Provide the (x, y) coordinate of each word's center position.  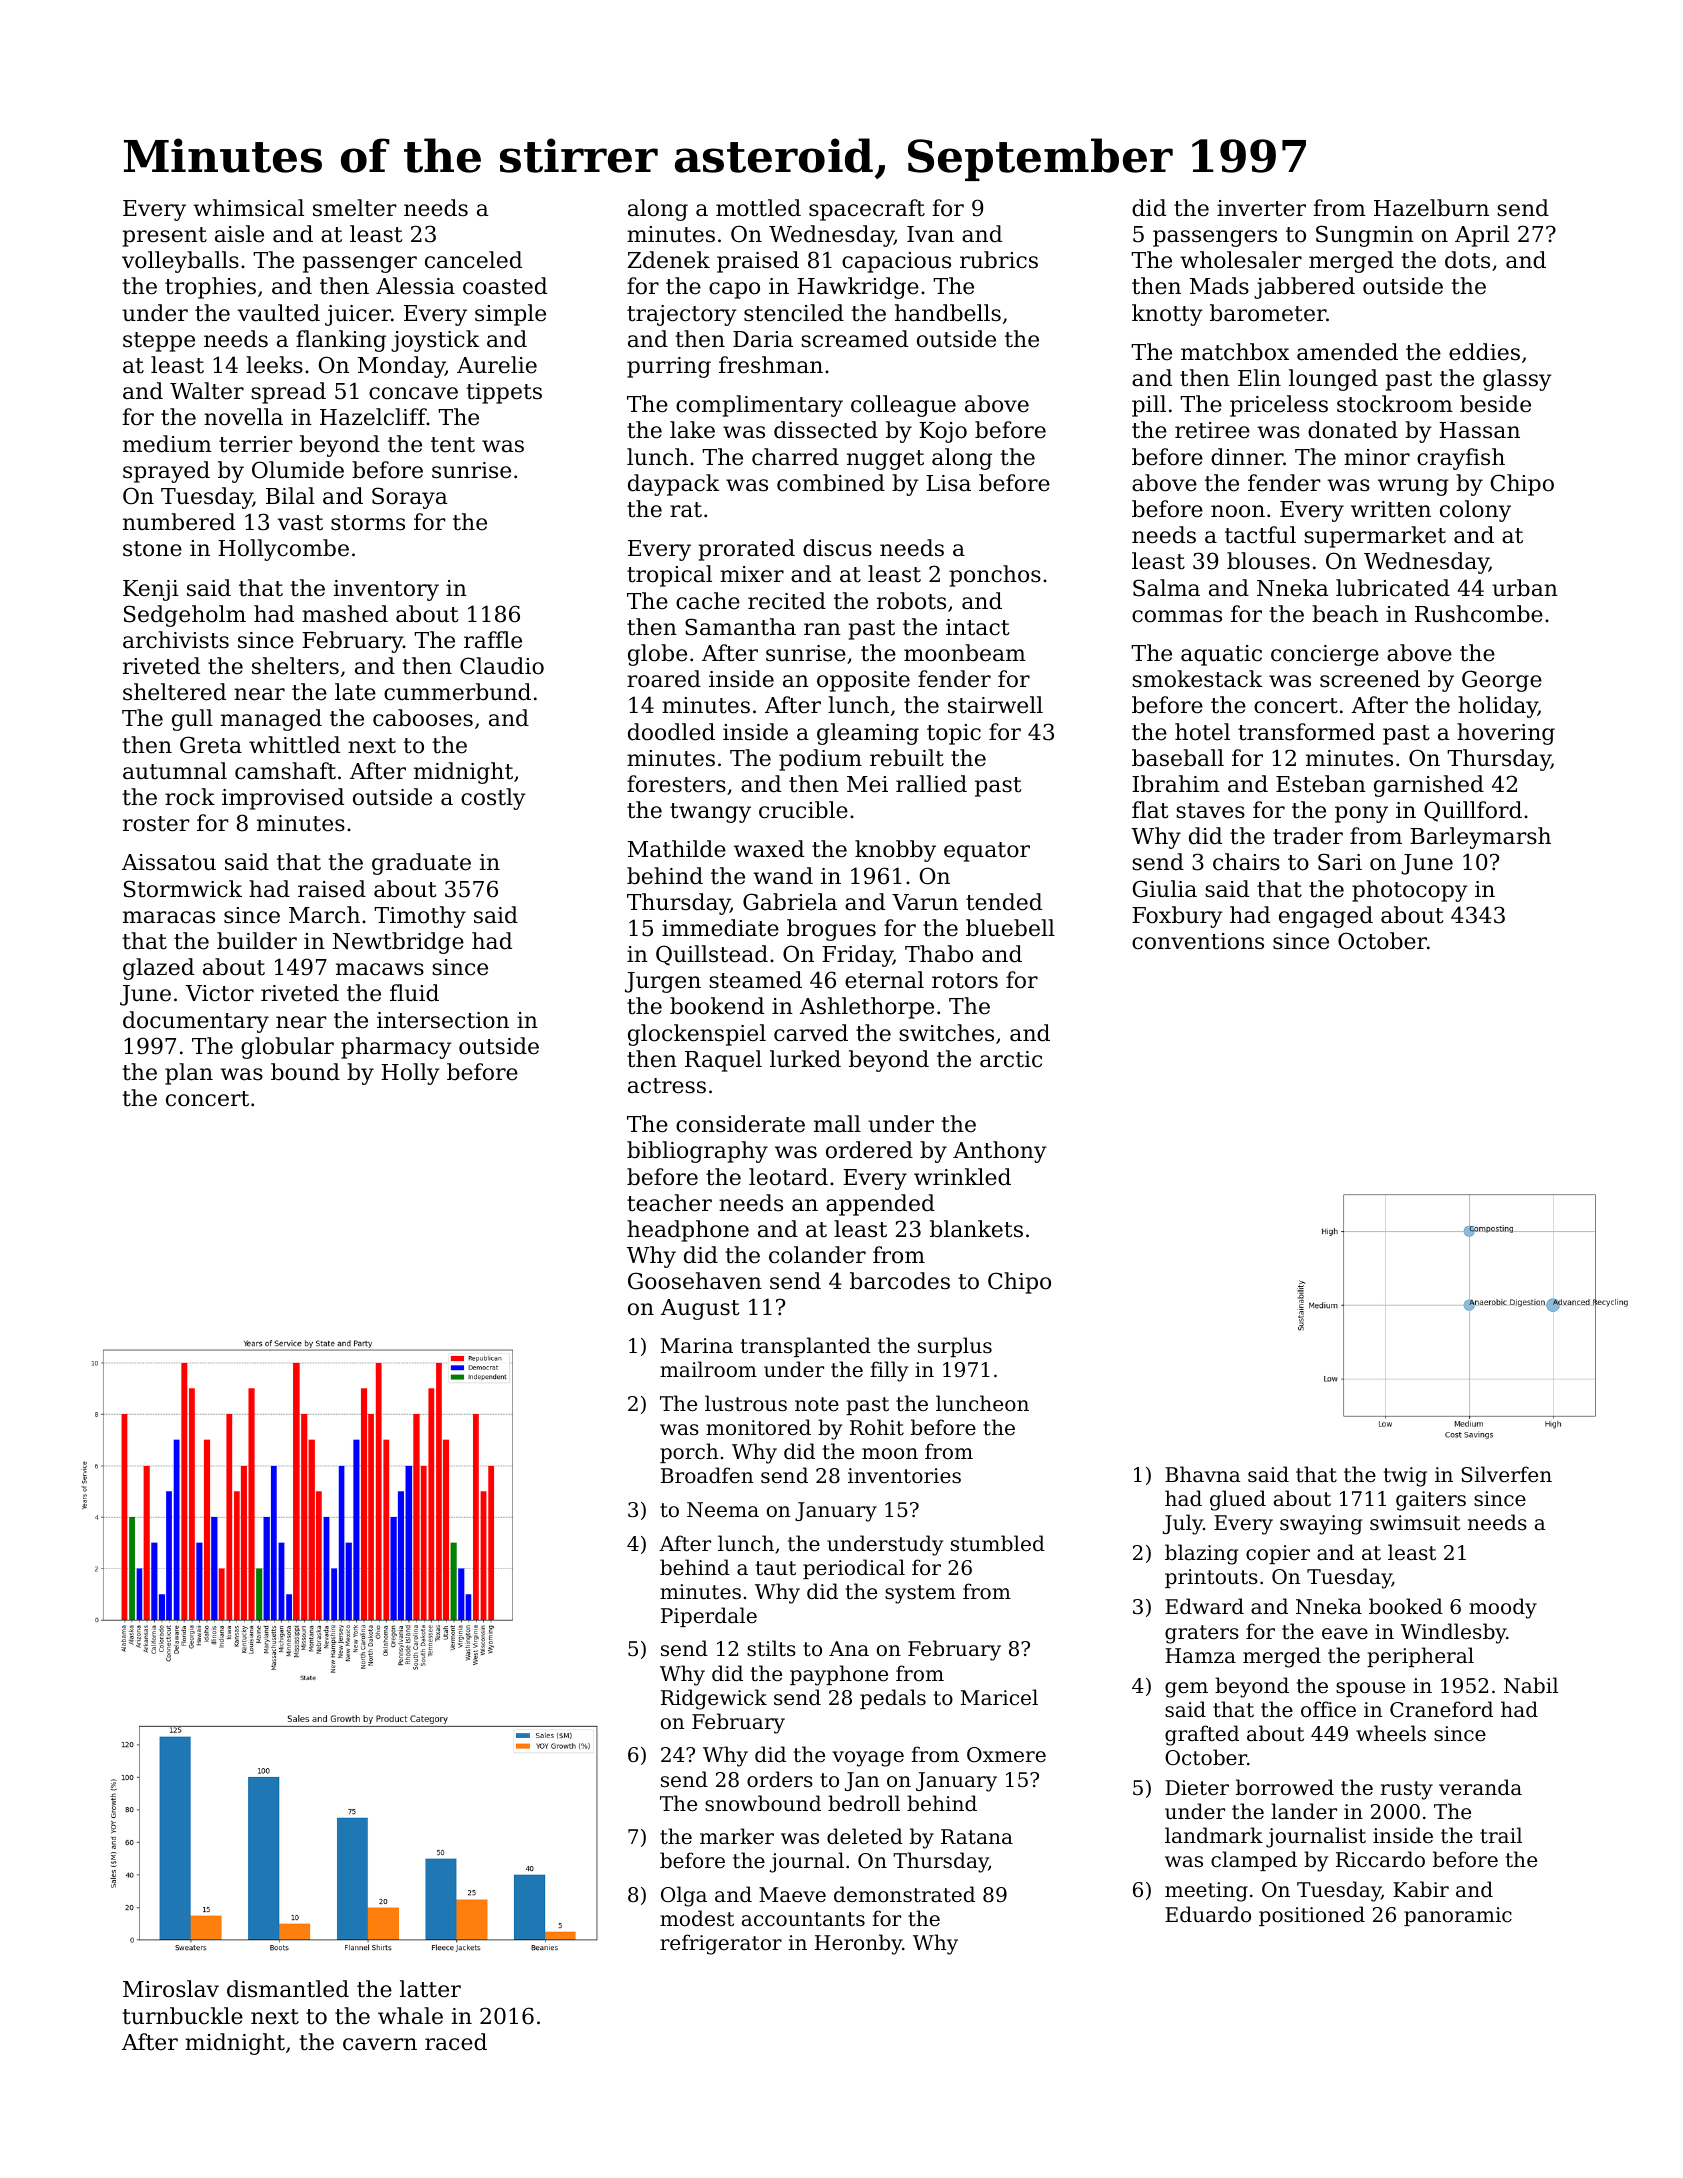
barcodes (900, 1281)
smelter (355, 208)
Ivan (930, 234)
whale (410, 2016)
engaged (1326, 917)
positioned (1312, 1916)
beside (1495, 404)
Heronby (858, 1944)
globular (287, 1048)
